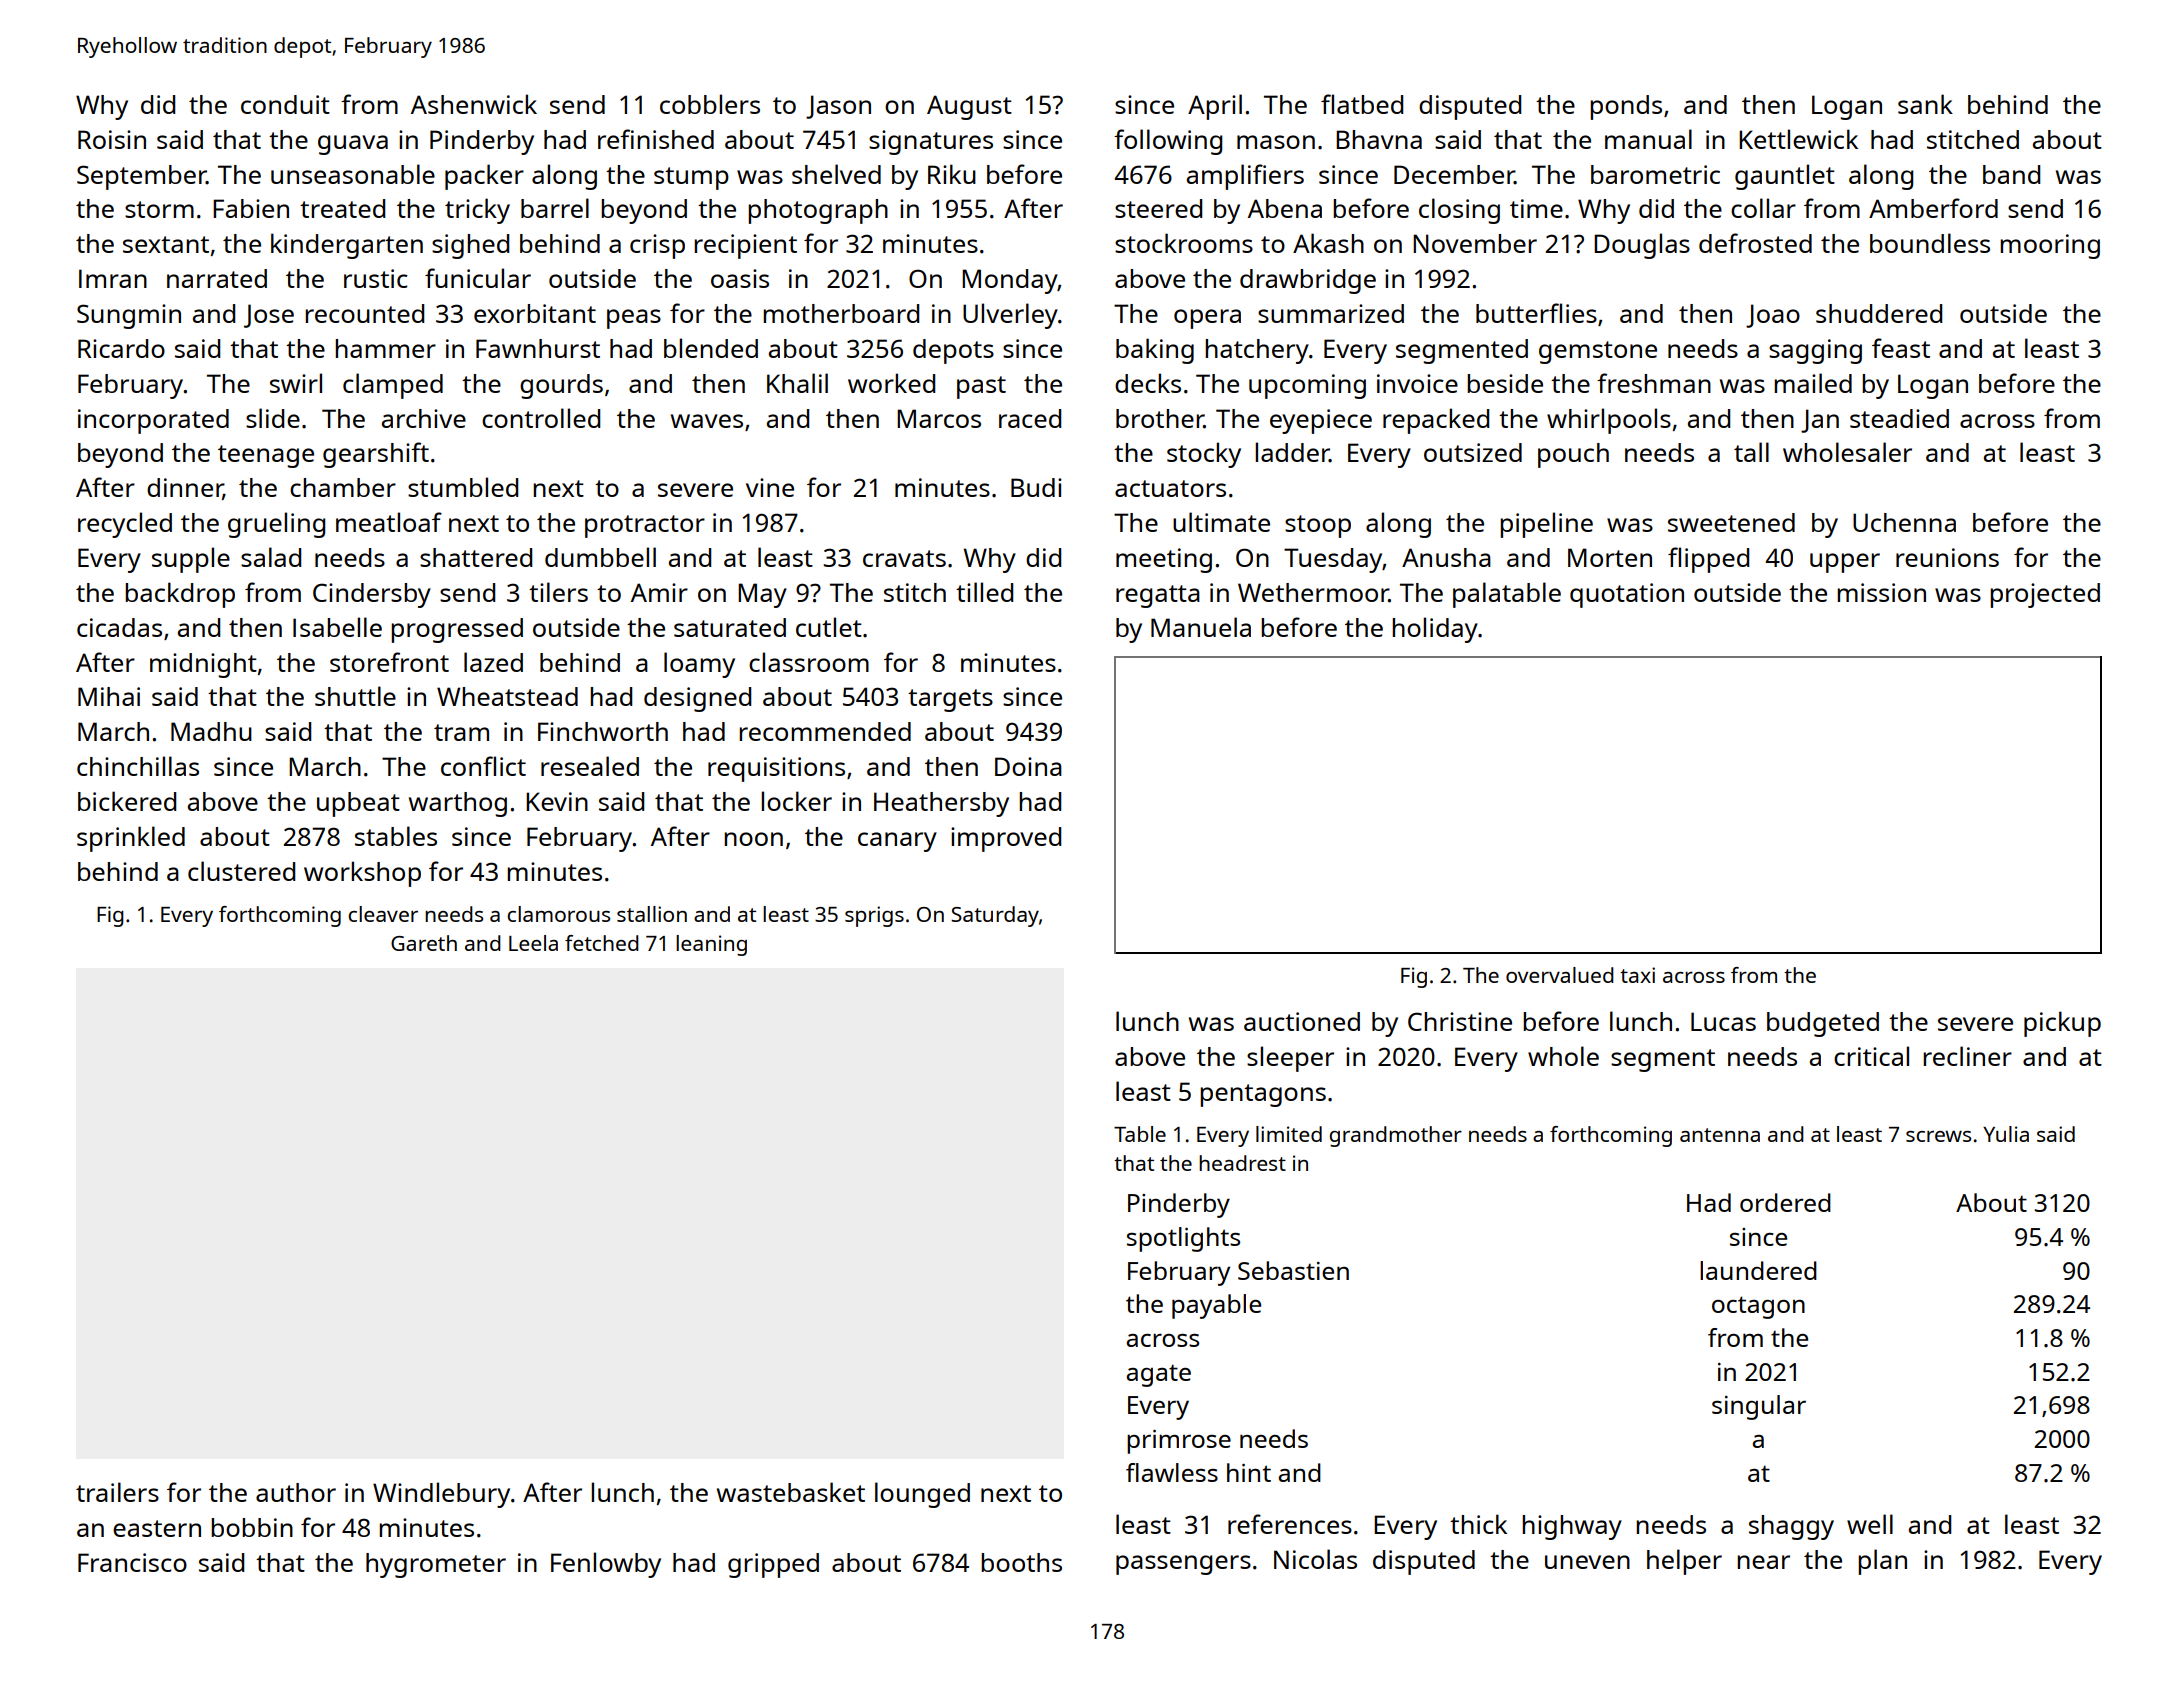 This screenshot has height=1683, width=2178. I want to click on stocky, so click(1204, 455).
